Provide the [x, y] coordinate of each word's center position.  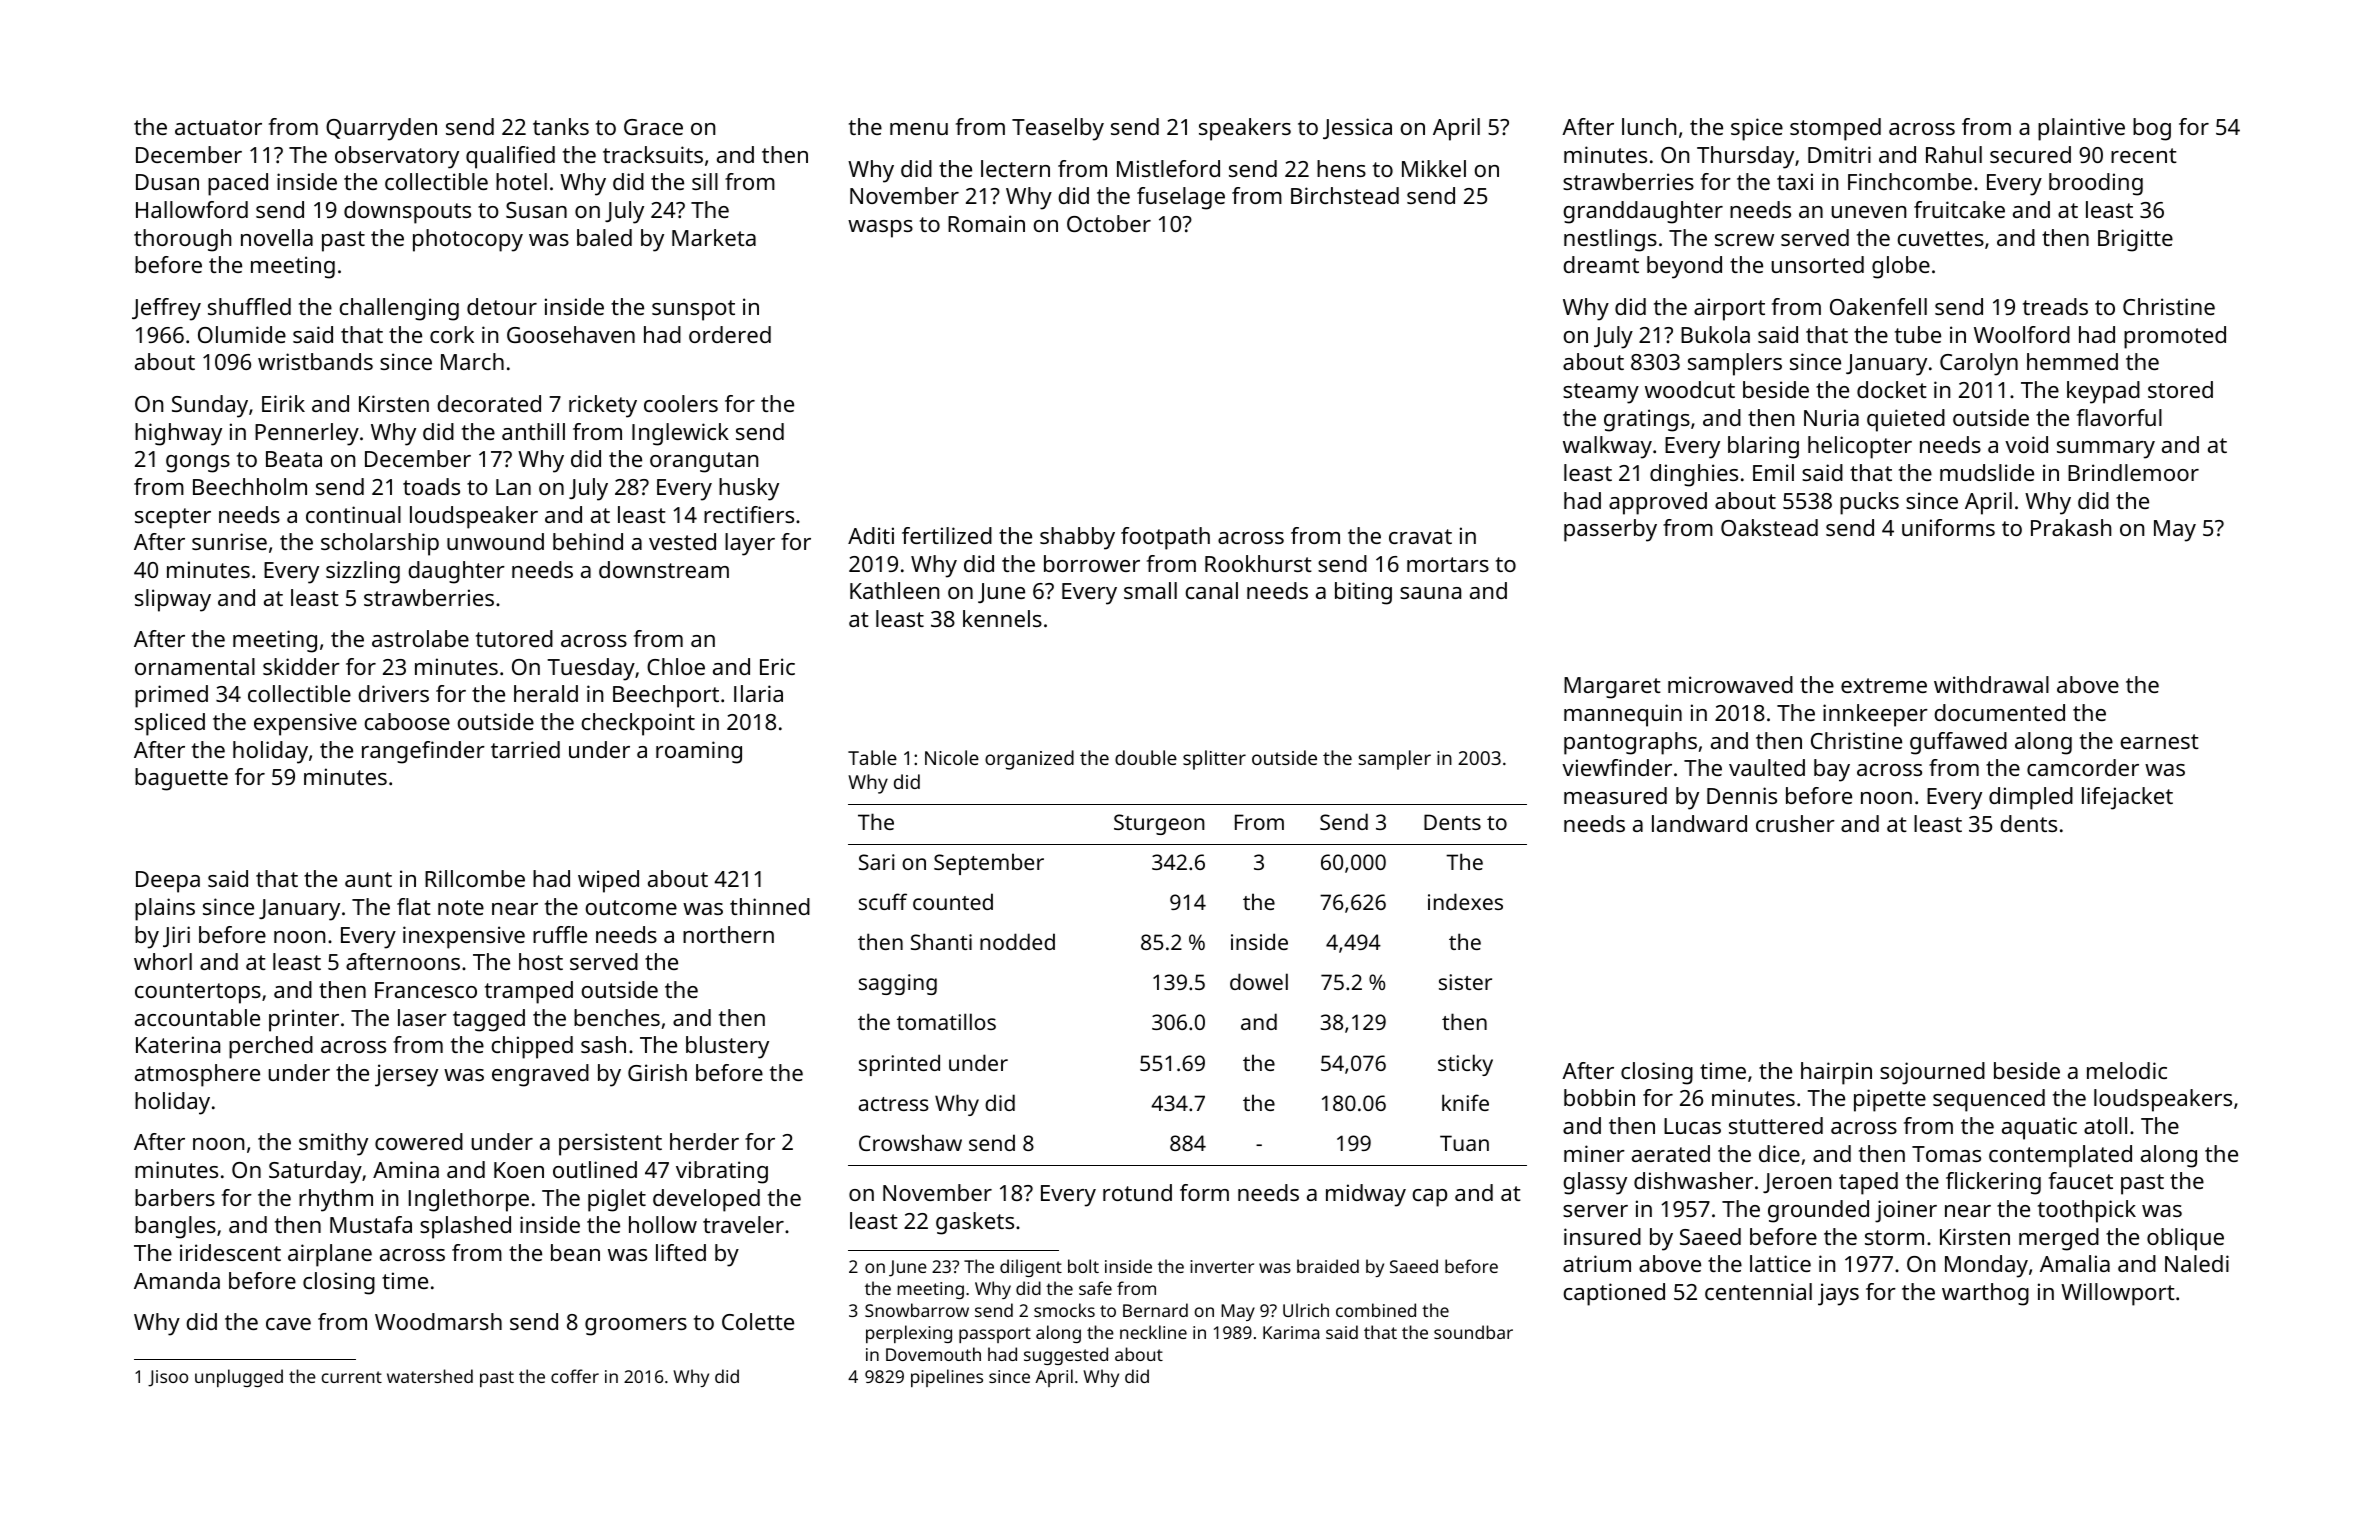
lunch [1649, 126]
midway [1366, 1195]
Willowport [2118, 1294]
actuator [218, 127]
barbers [175, 1197]
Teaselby [1058, 129]
